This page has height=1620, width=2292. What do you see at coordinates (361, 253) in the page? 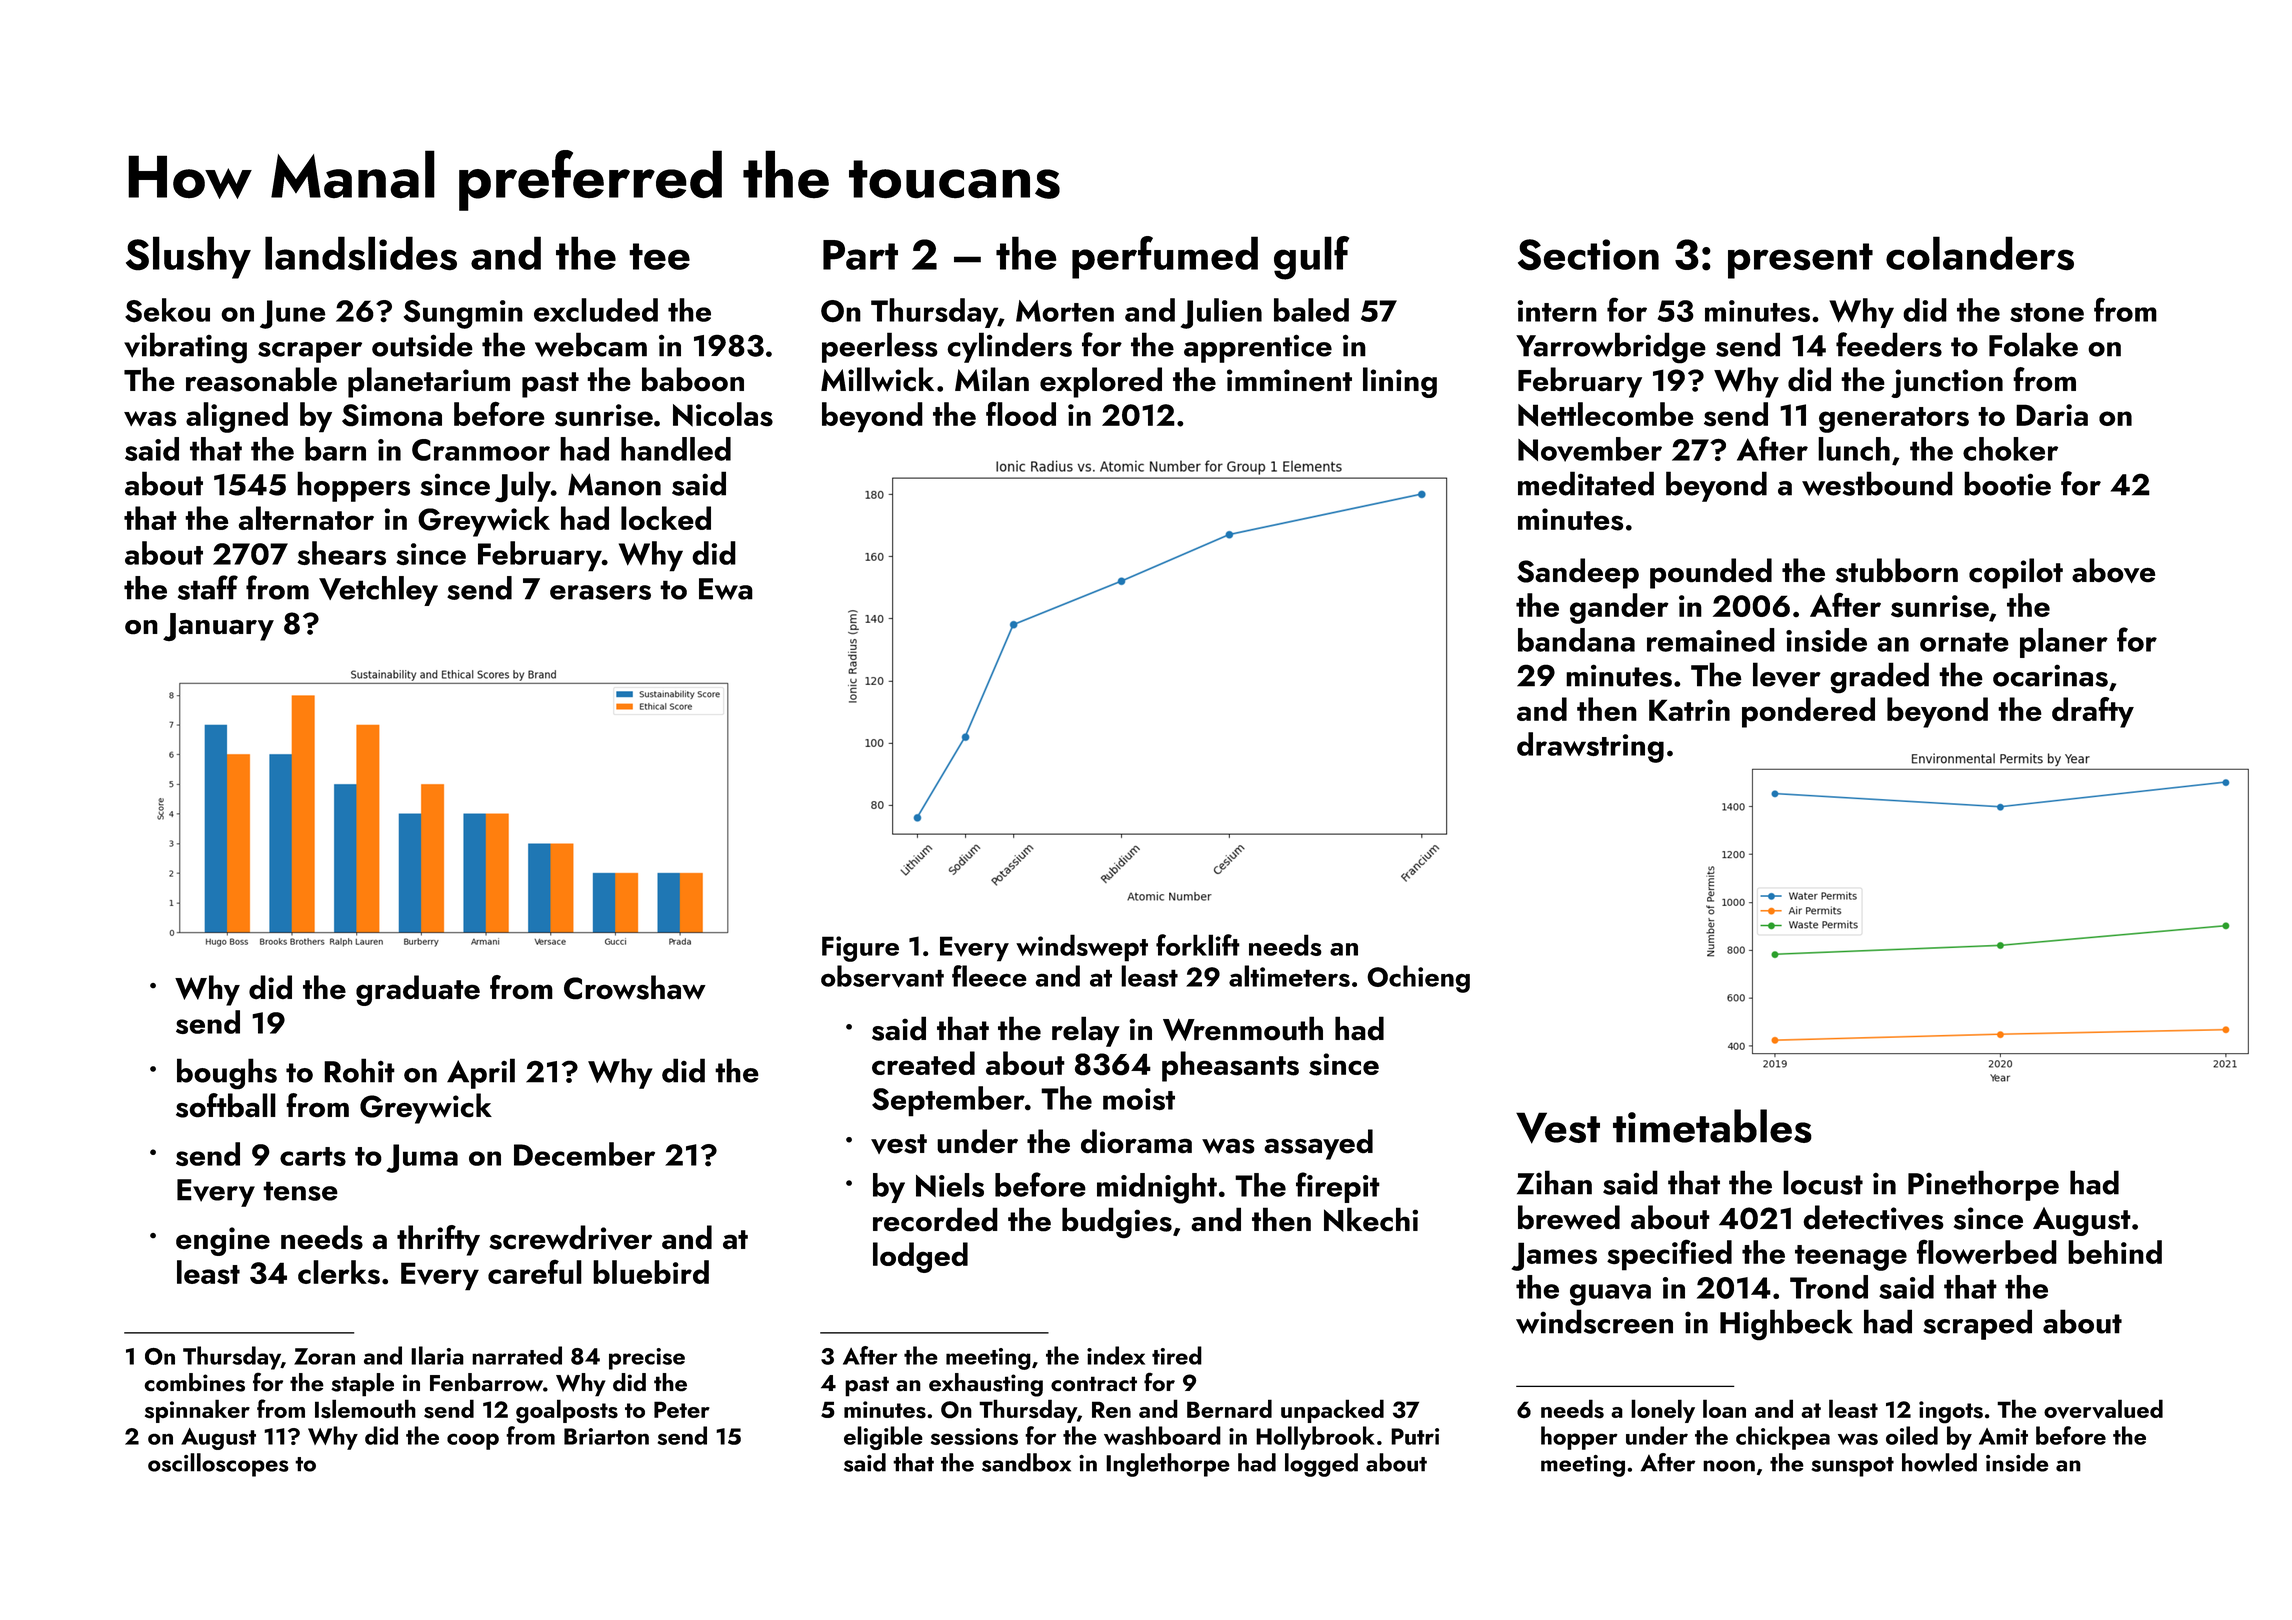
I see `landslides` at bounding box center [361, 253].
